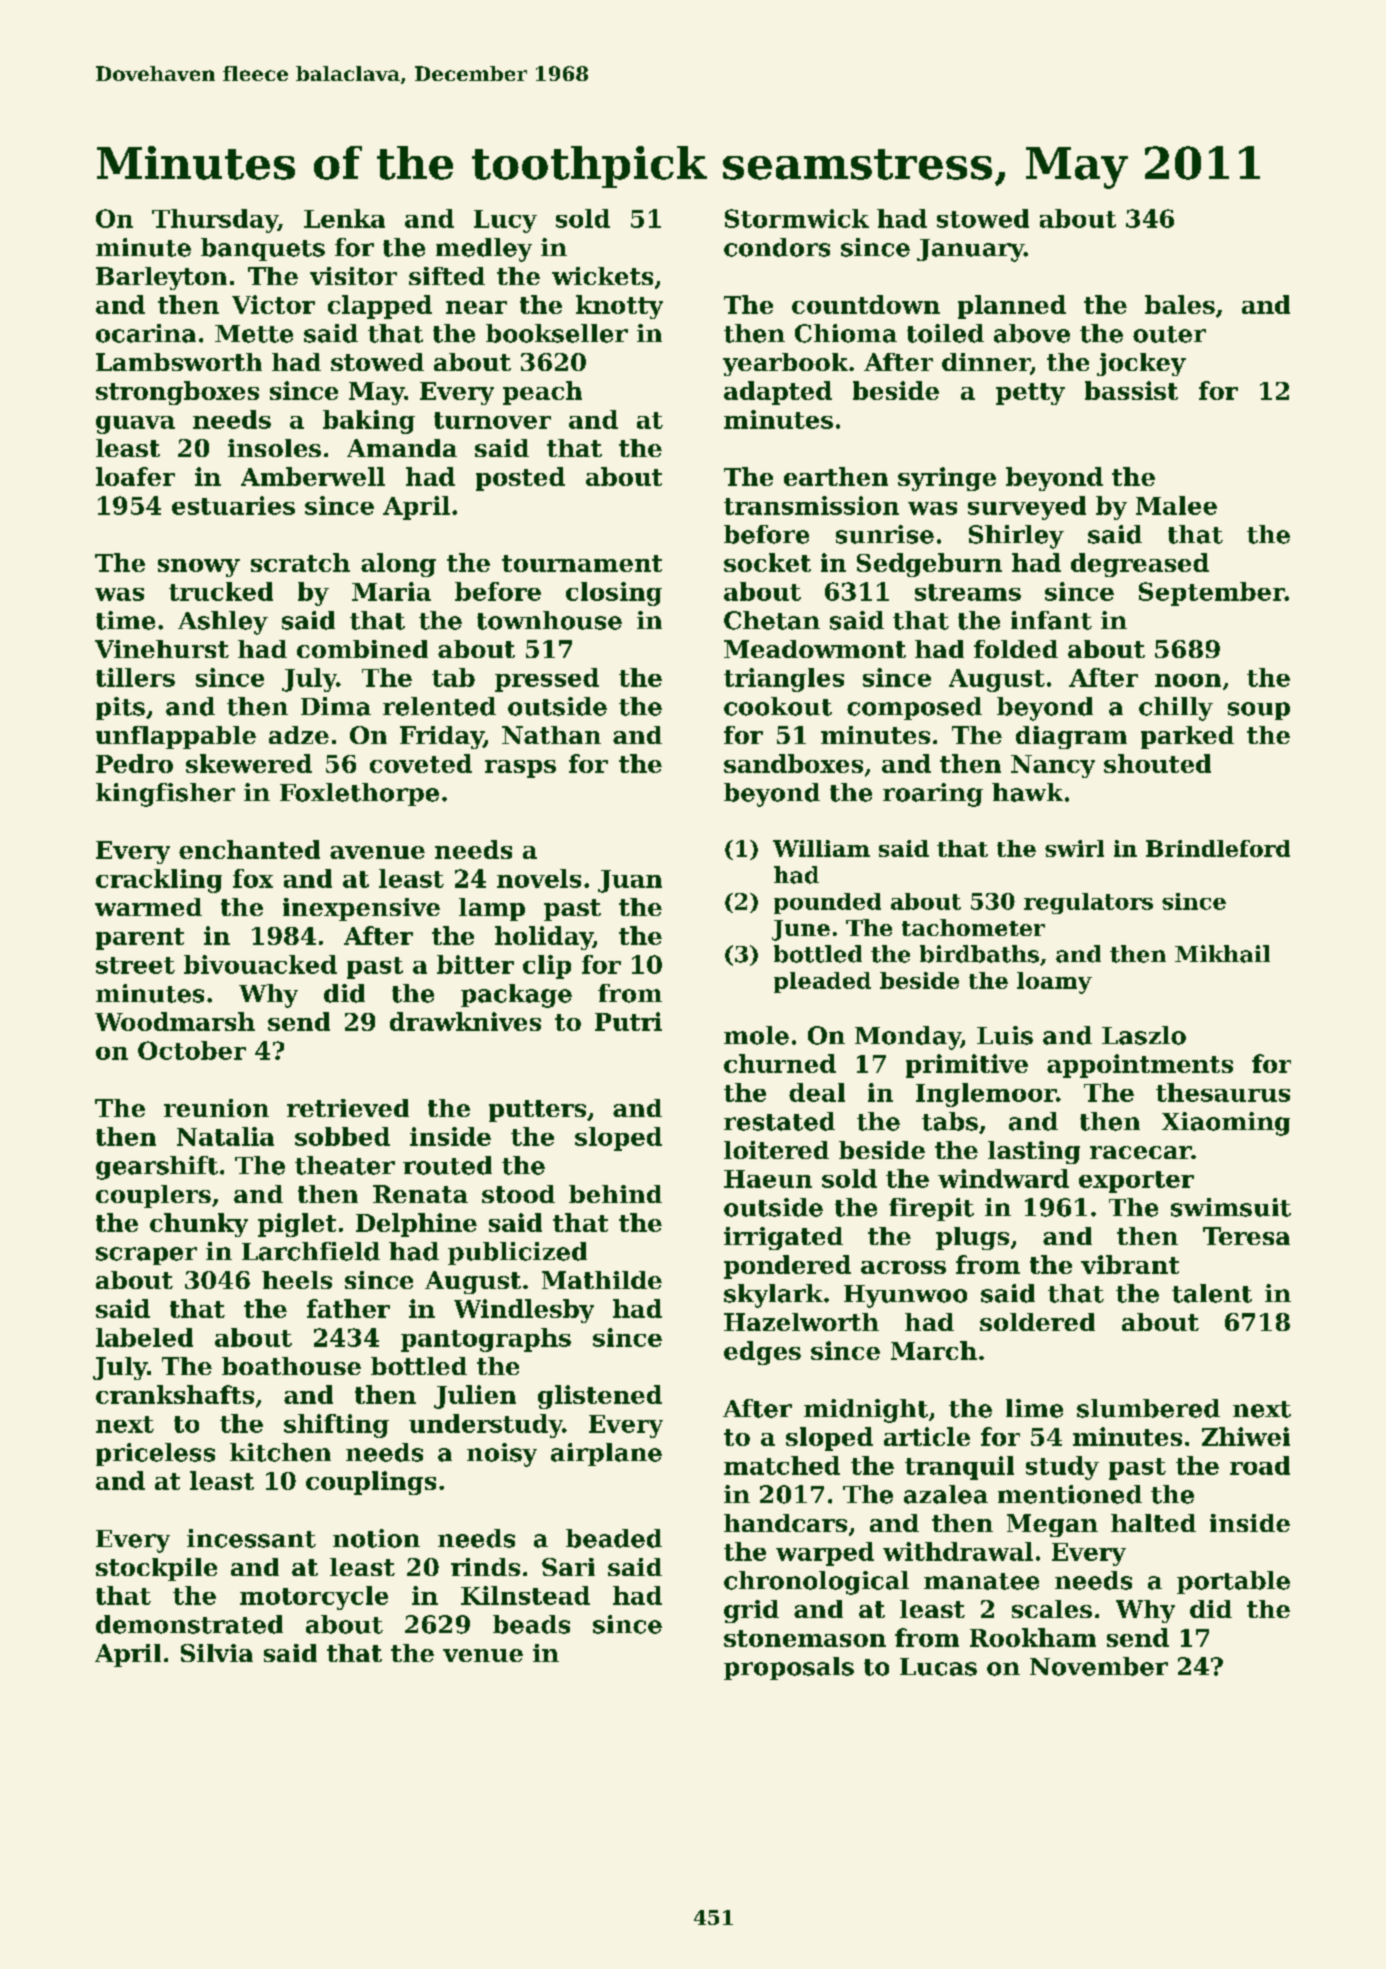 The height and width of the screenshot is (1969, 1386). I want to click on along, so click(398, 565).
